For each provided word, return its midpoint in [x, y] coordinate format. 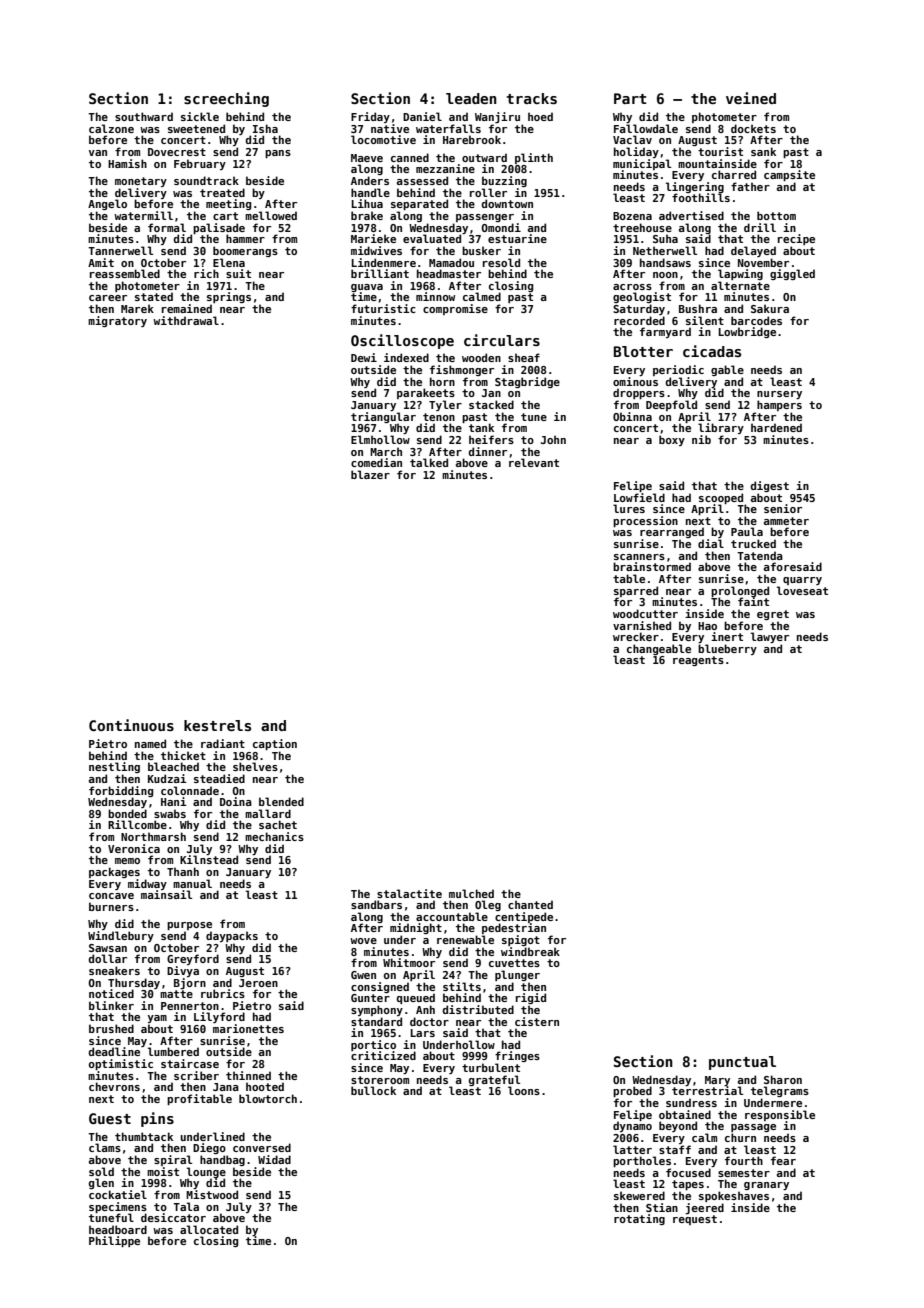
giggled [792, 274]
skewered [639, 1195]
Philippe [114, 1241]
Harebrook [472, 139]
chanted [530, 904]
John [553, 439]
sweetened [196, 128]
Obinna [632, 416]
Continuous [131, 725]
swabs [170, 813]
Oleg [488, 905]
